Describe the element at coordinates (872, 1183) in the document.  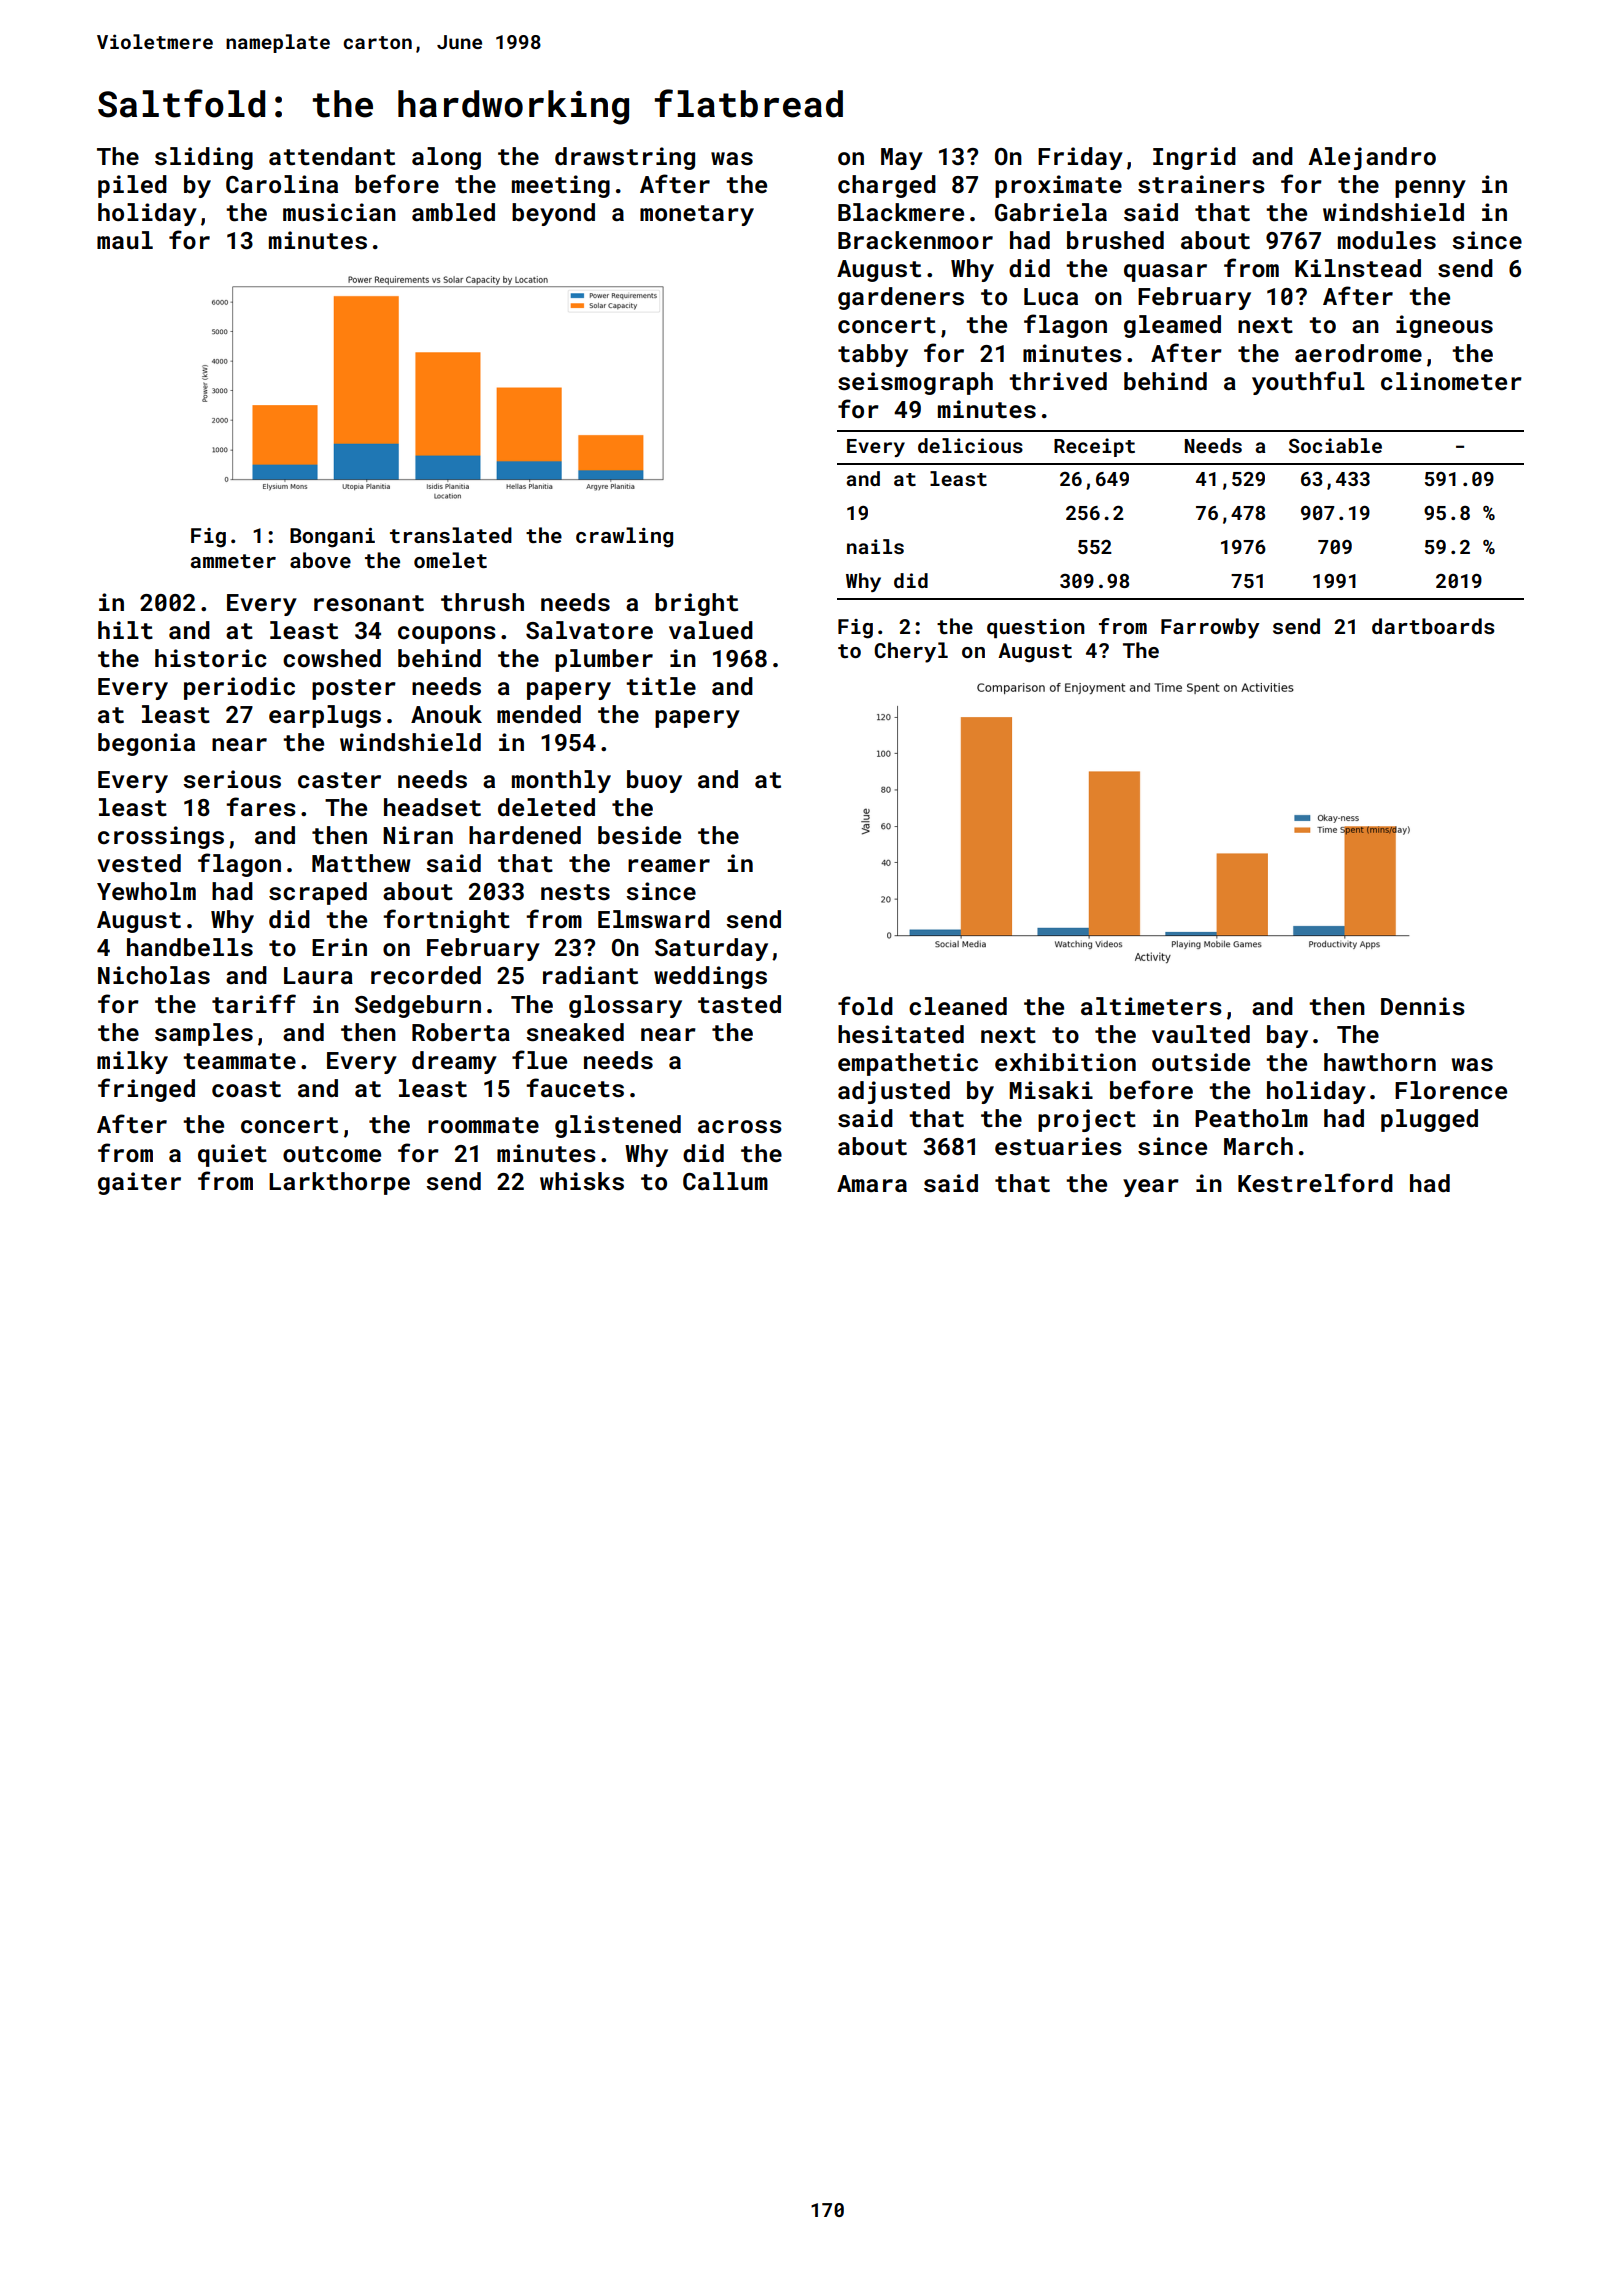
I see `Amara` at that location.
